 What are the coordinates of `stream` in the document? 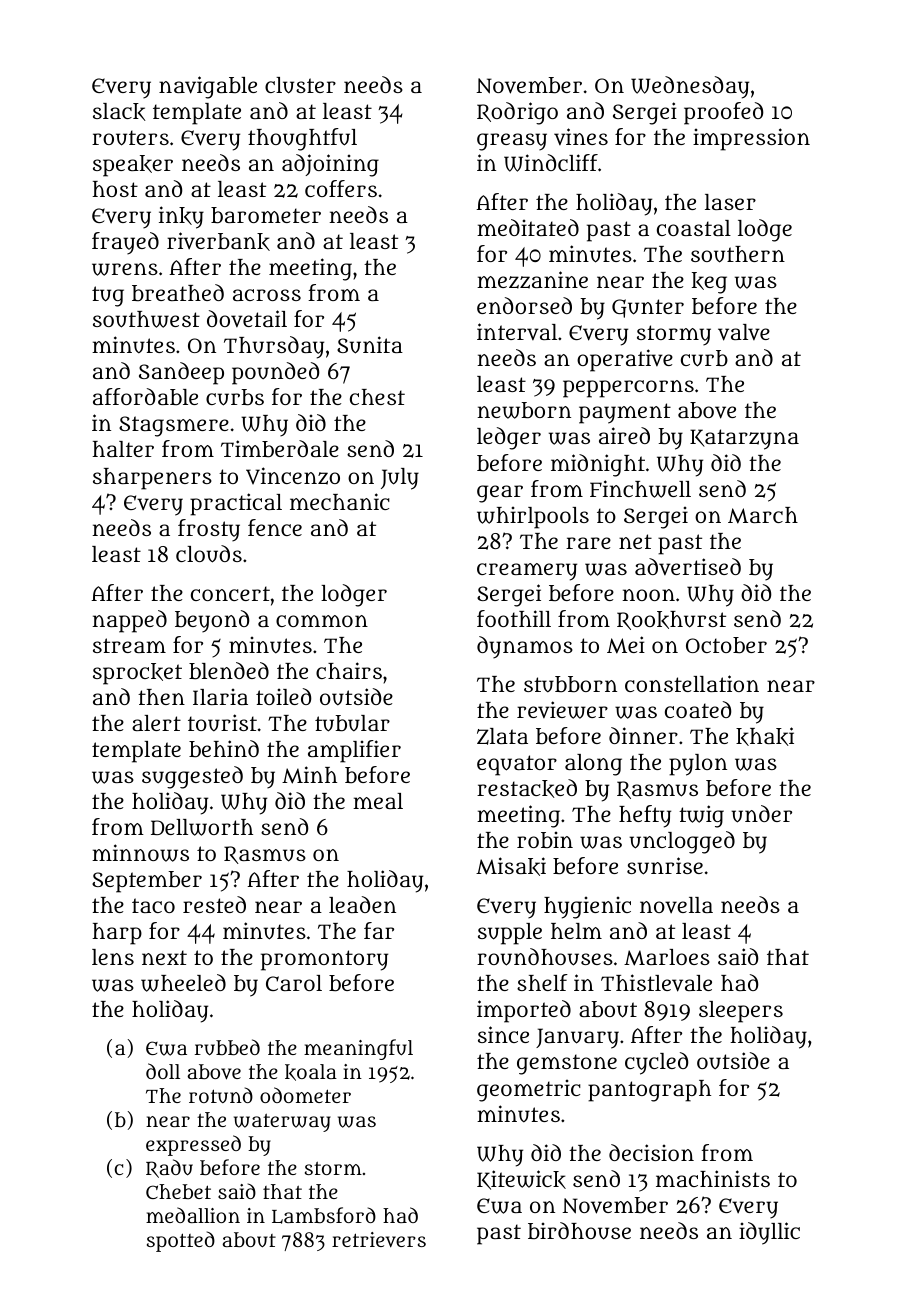 It's located at (129, 645).
